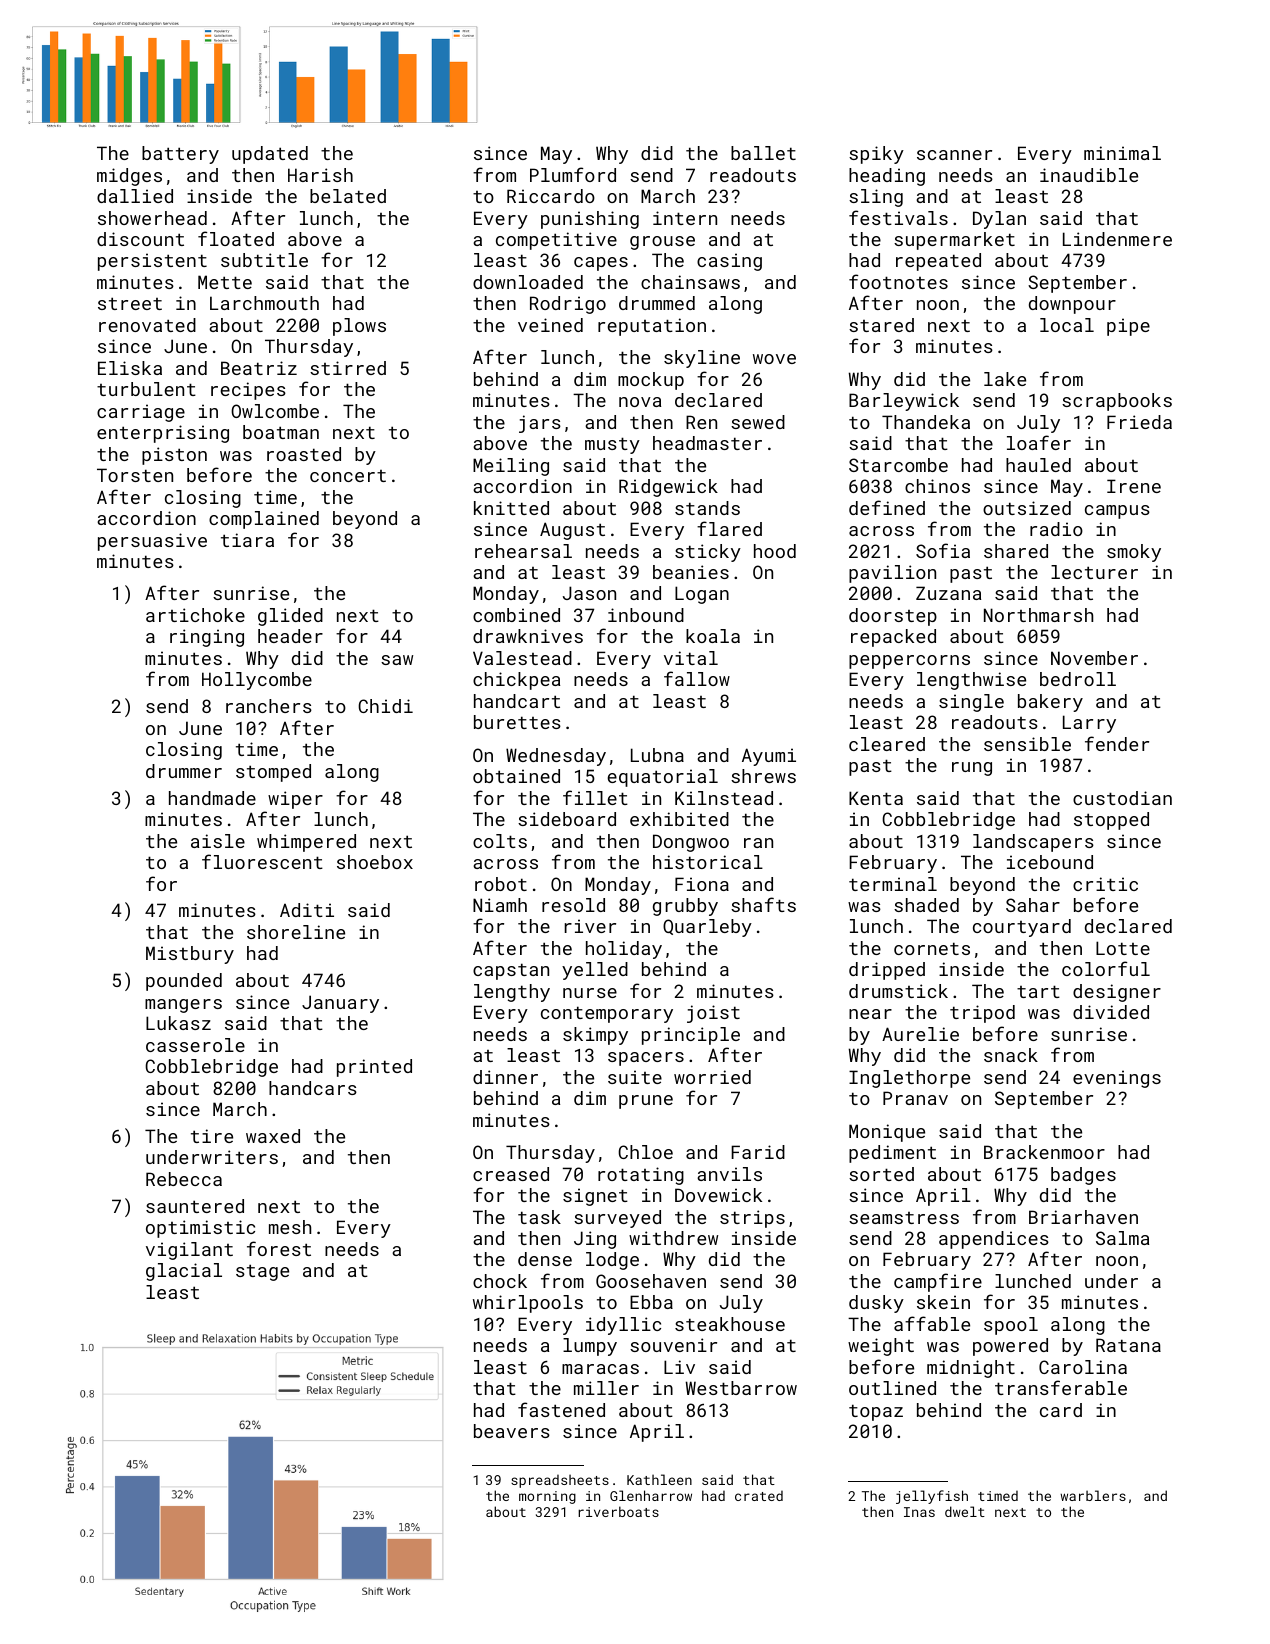 The width and height of the page is (1270, 1644). What do you see at coordinates (511, 467) in the page?
I see `Meiling` at bounding box center [511, 467].
